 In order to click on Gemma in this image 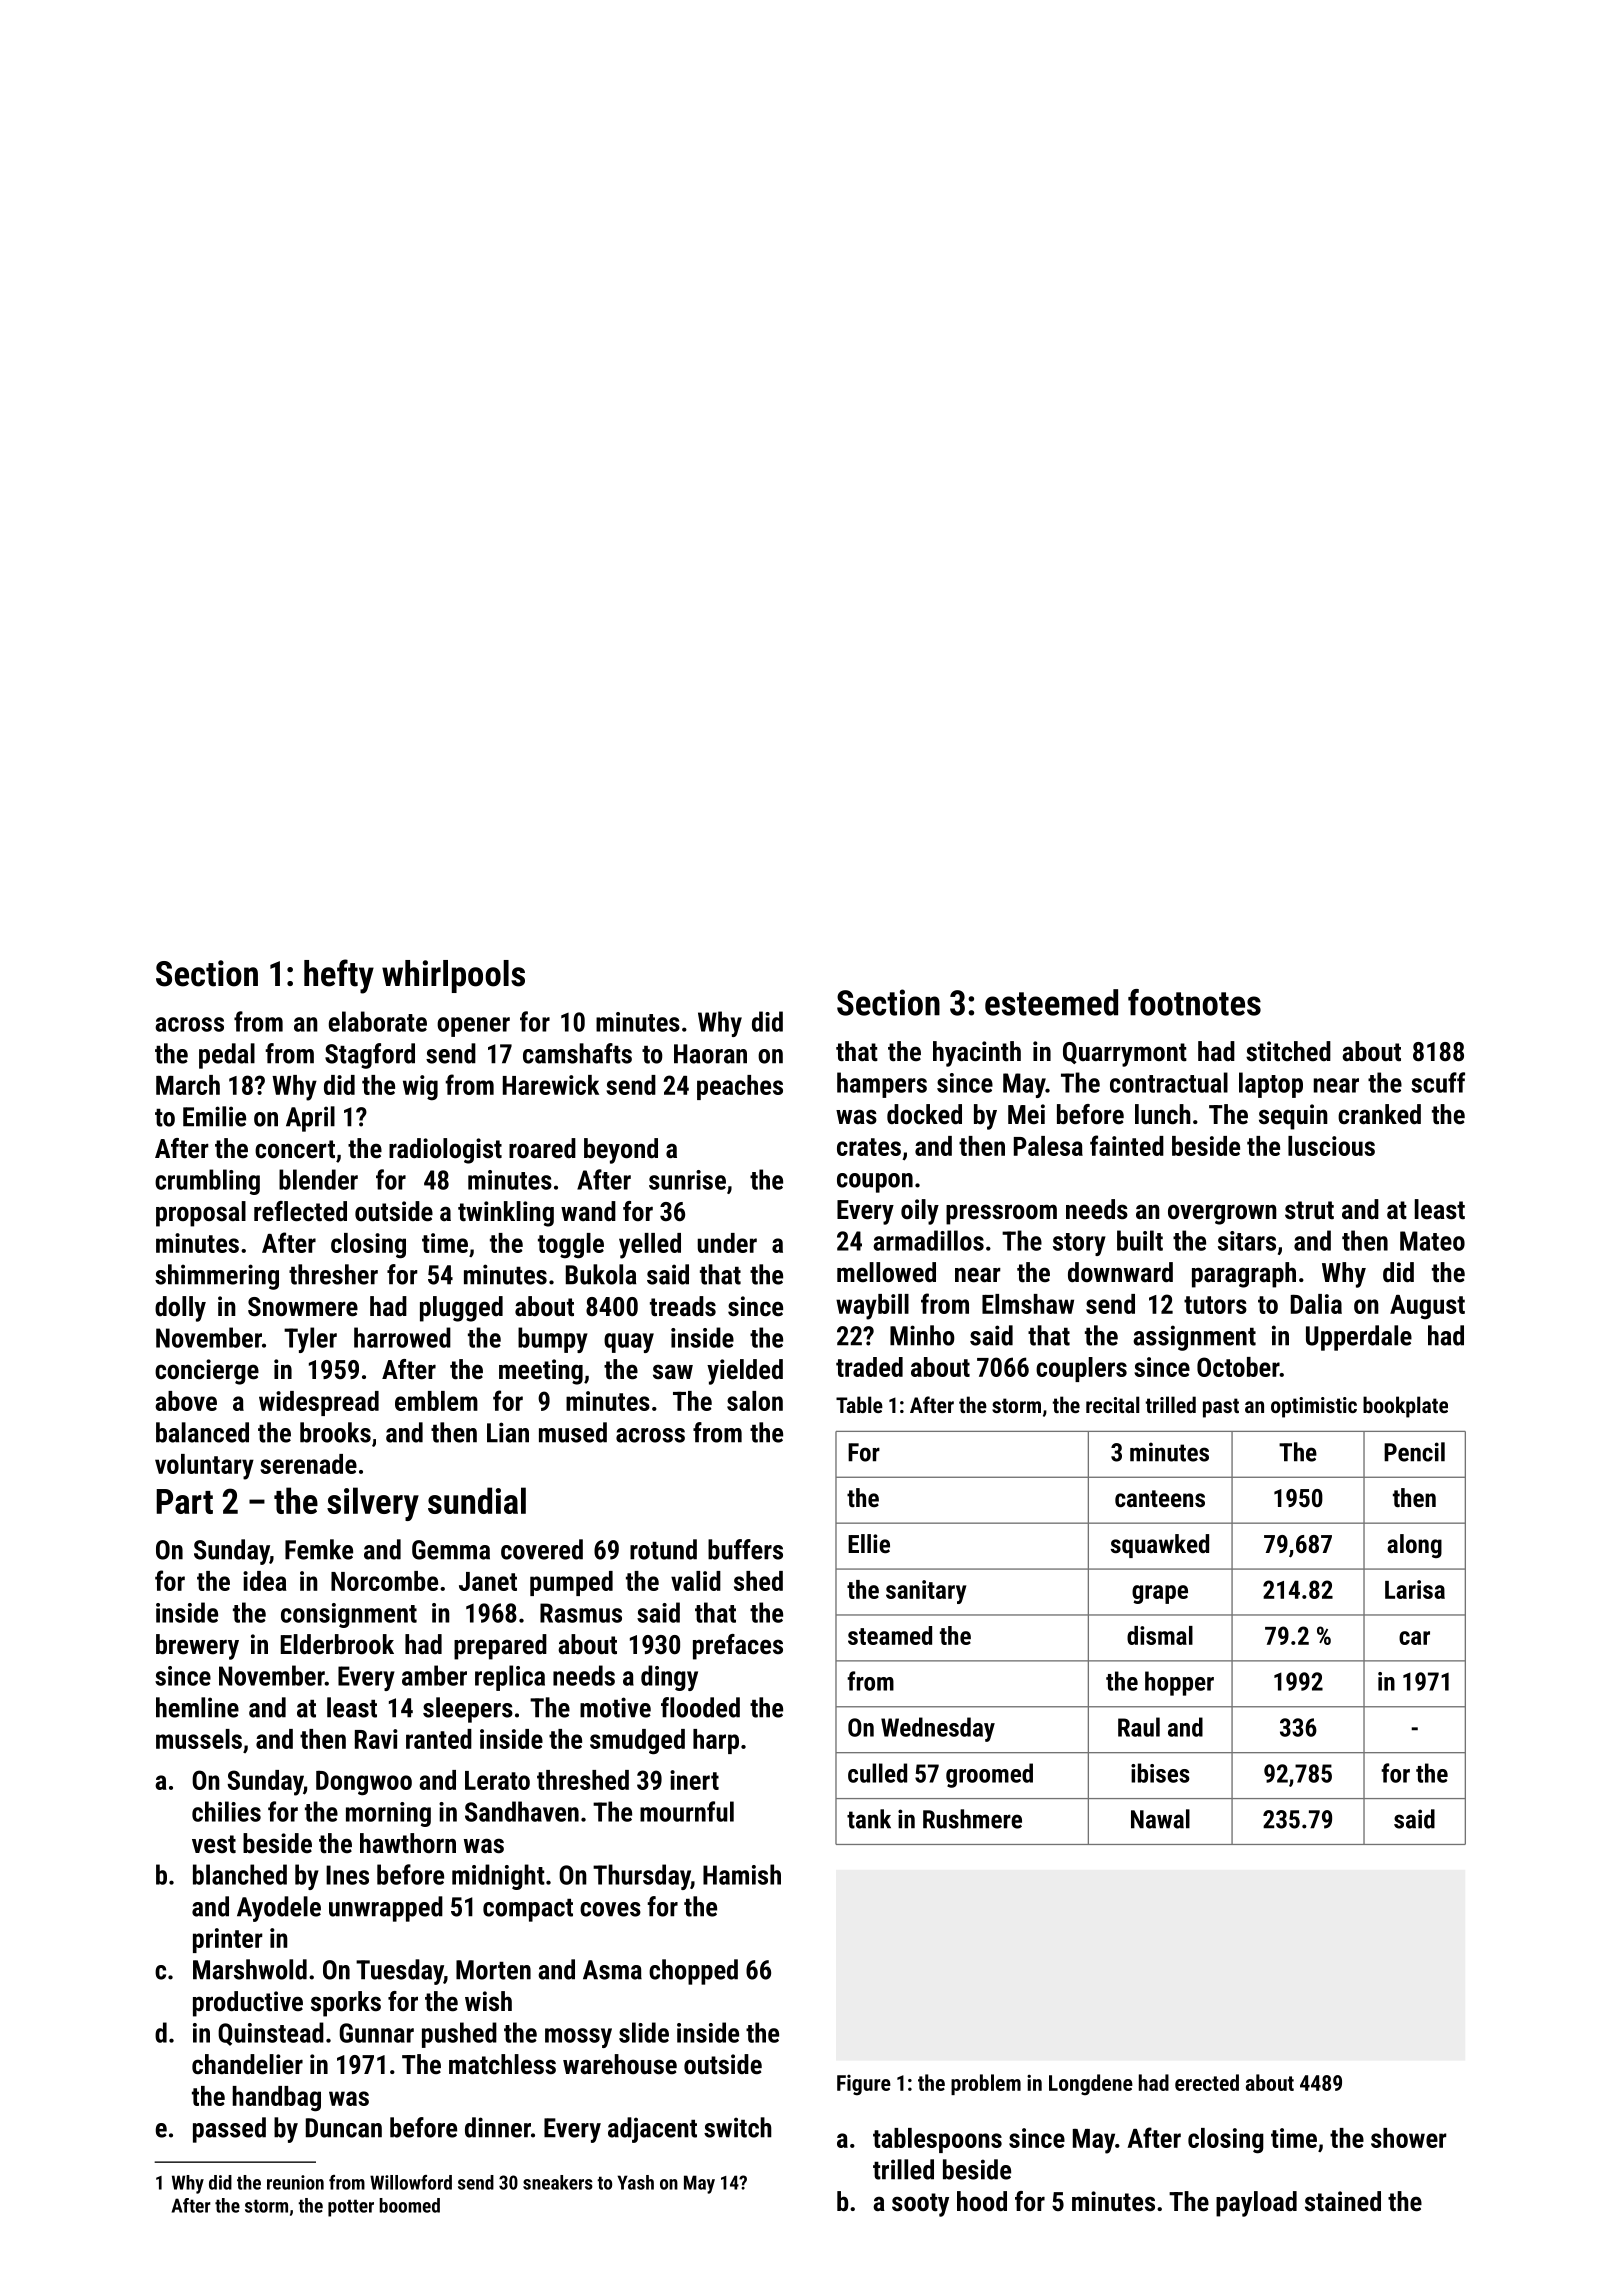, I will do `click(451, 1550)`.
